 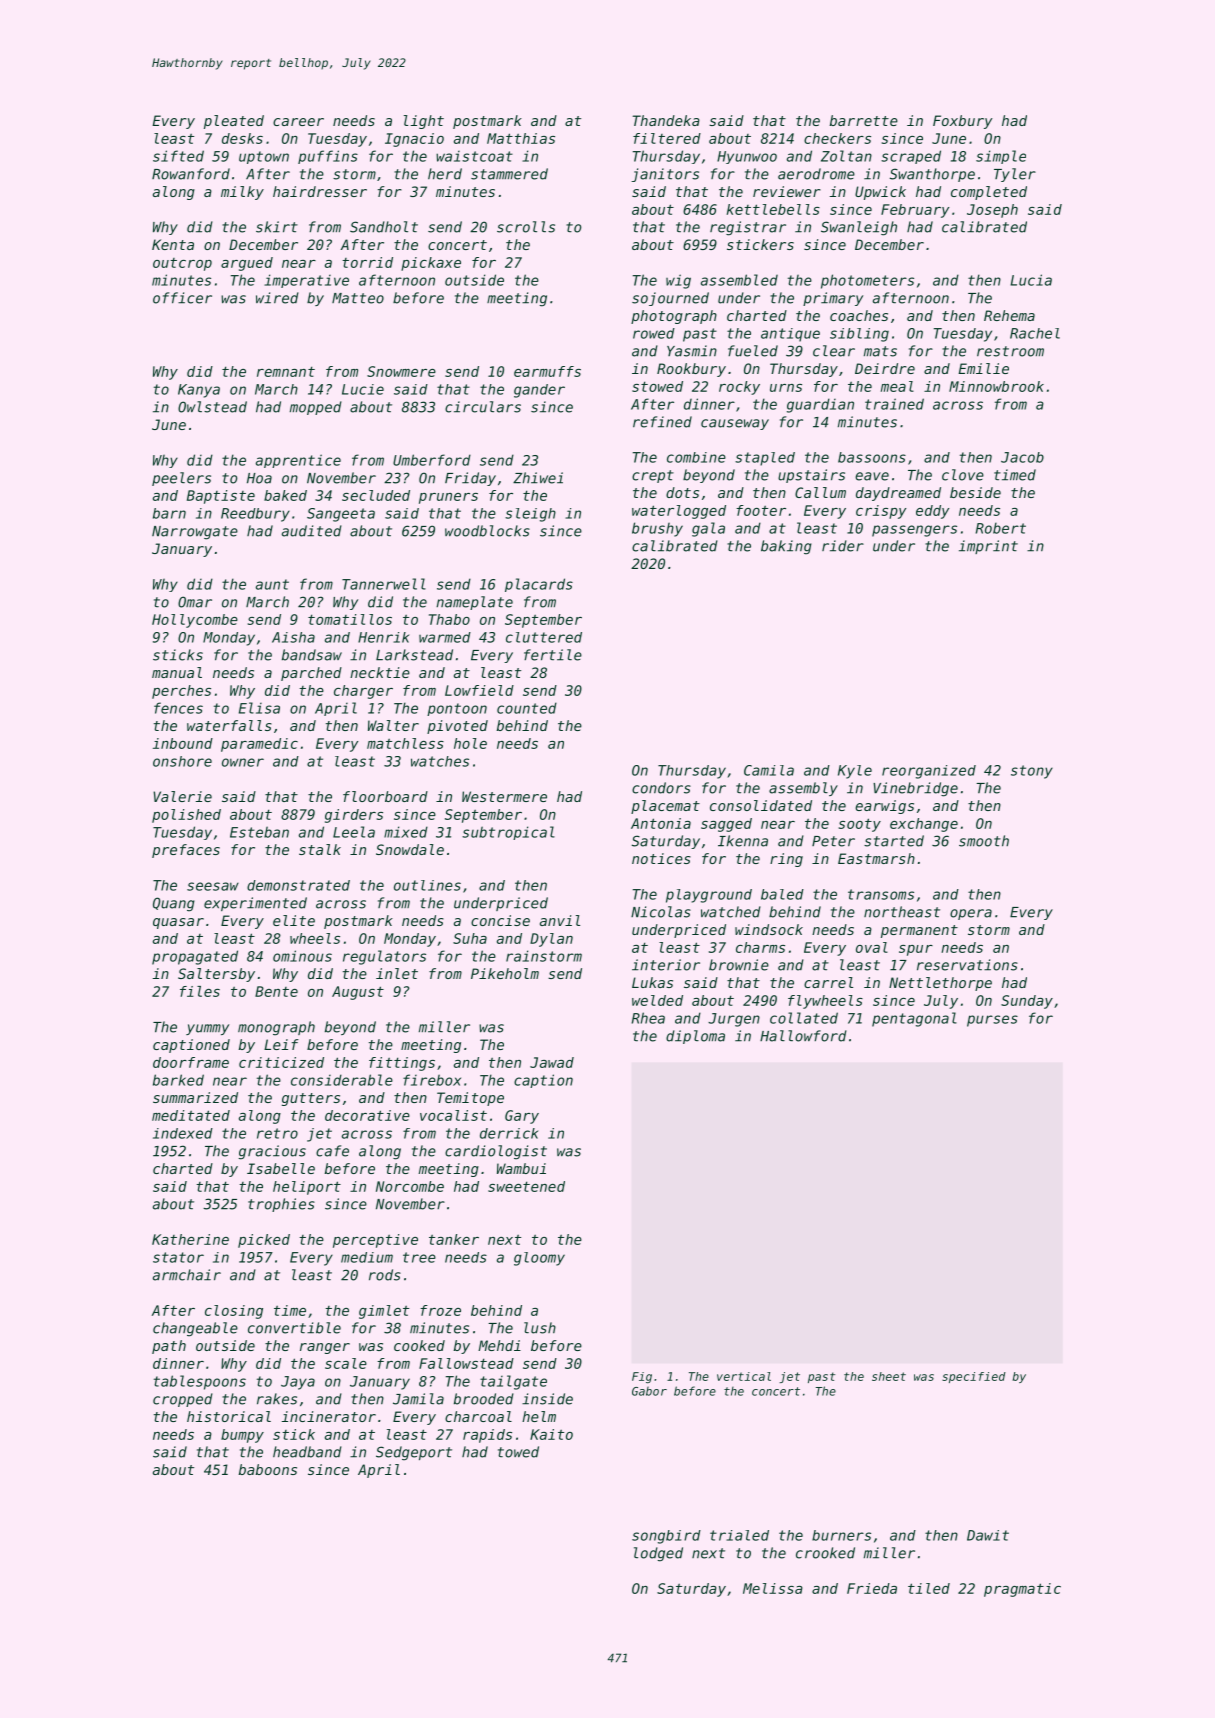 I want to click on bassoons, so click(x=872, y=457).
